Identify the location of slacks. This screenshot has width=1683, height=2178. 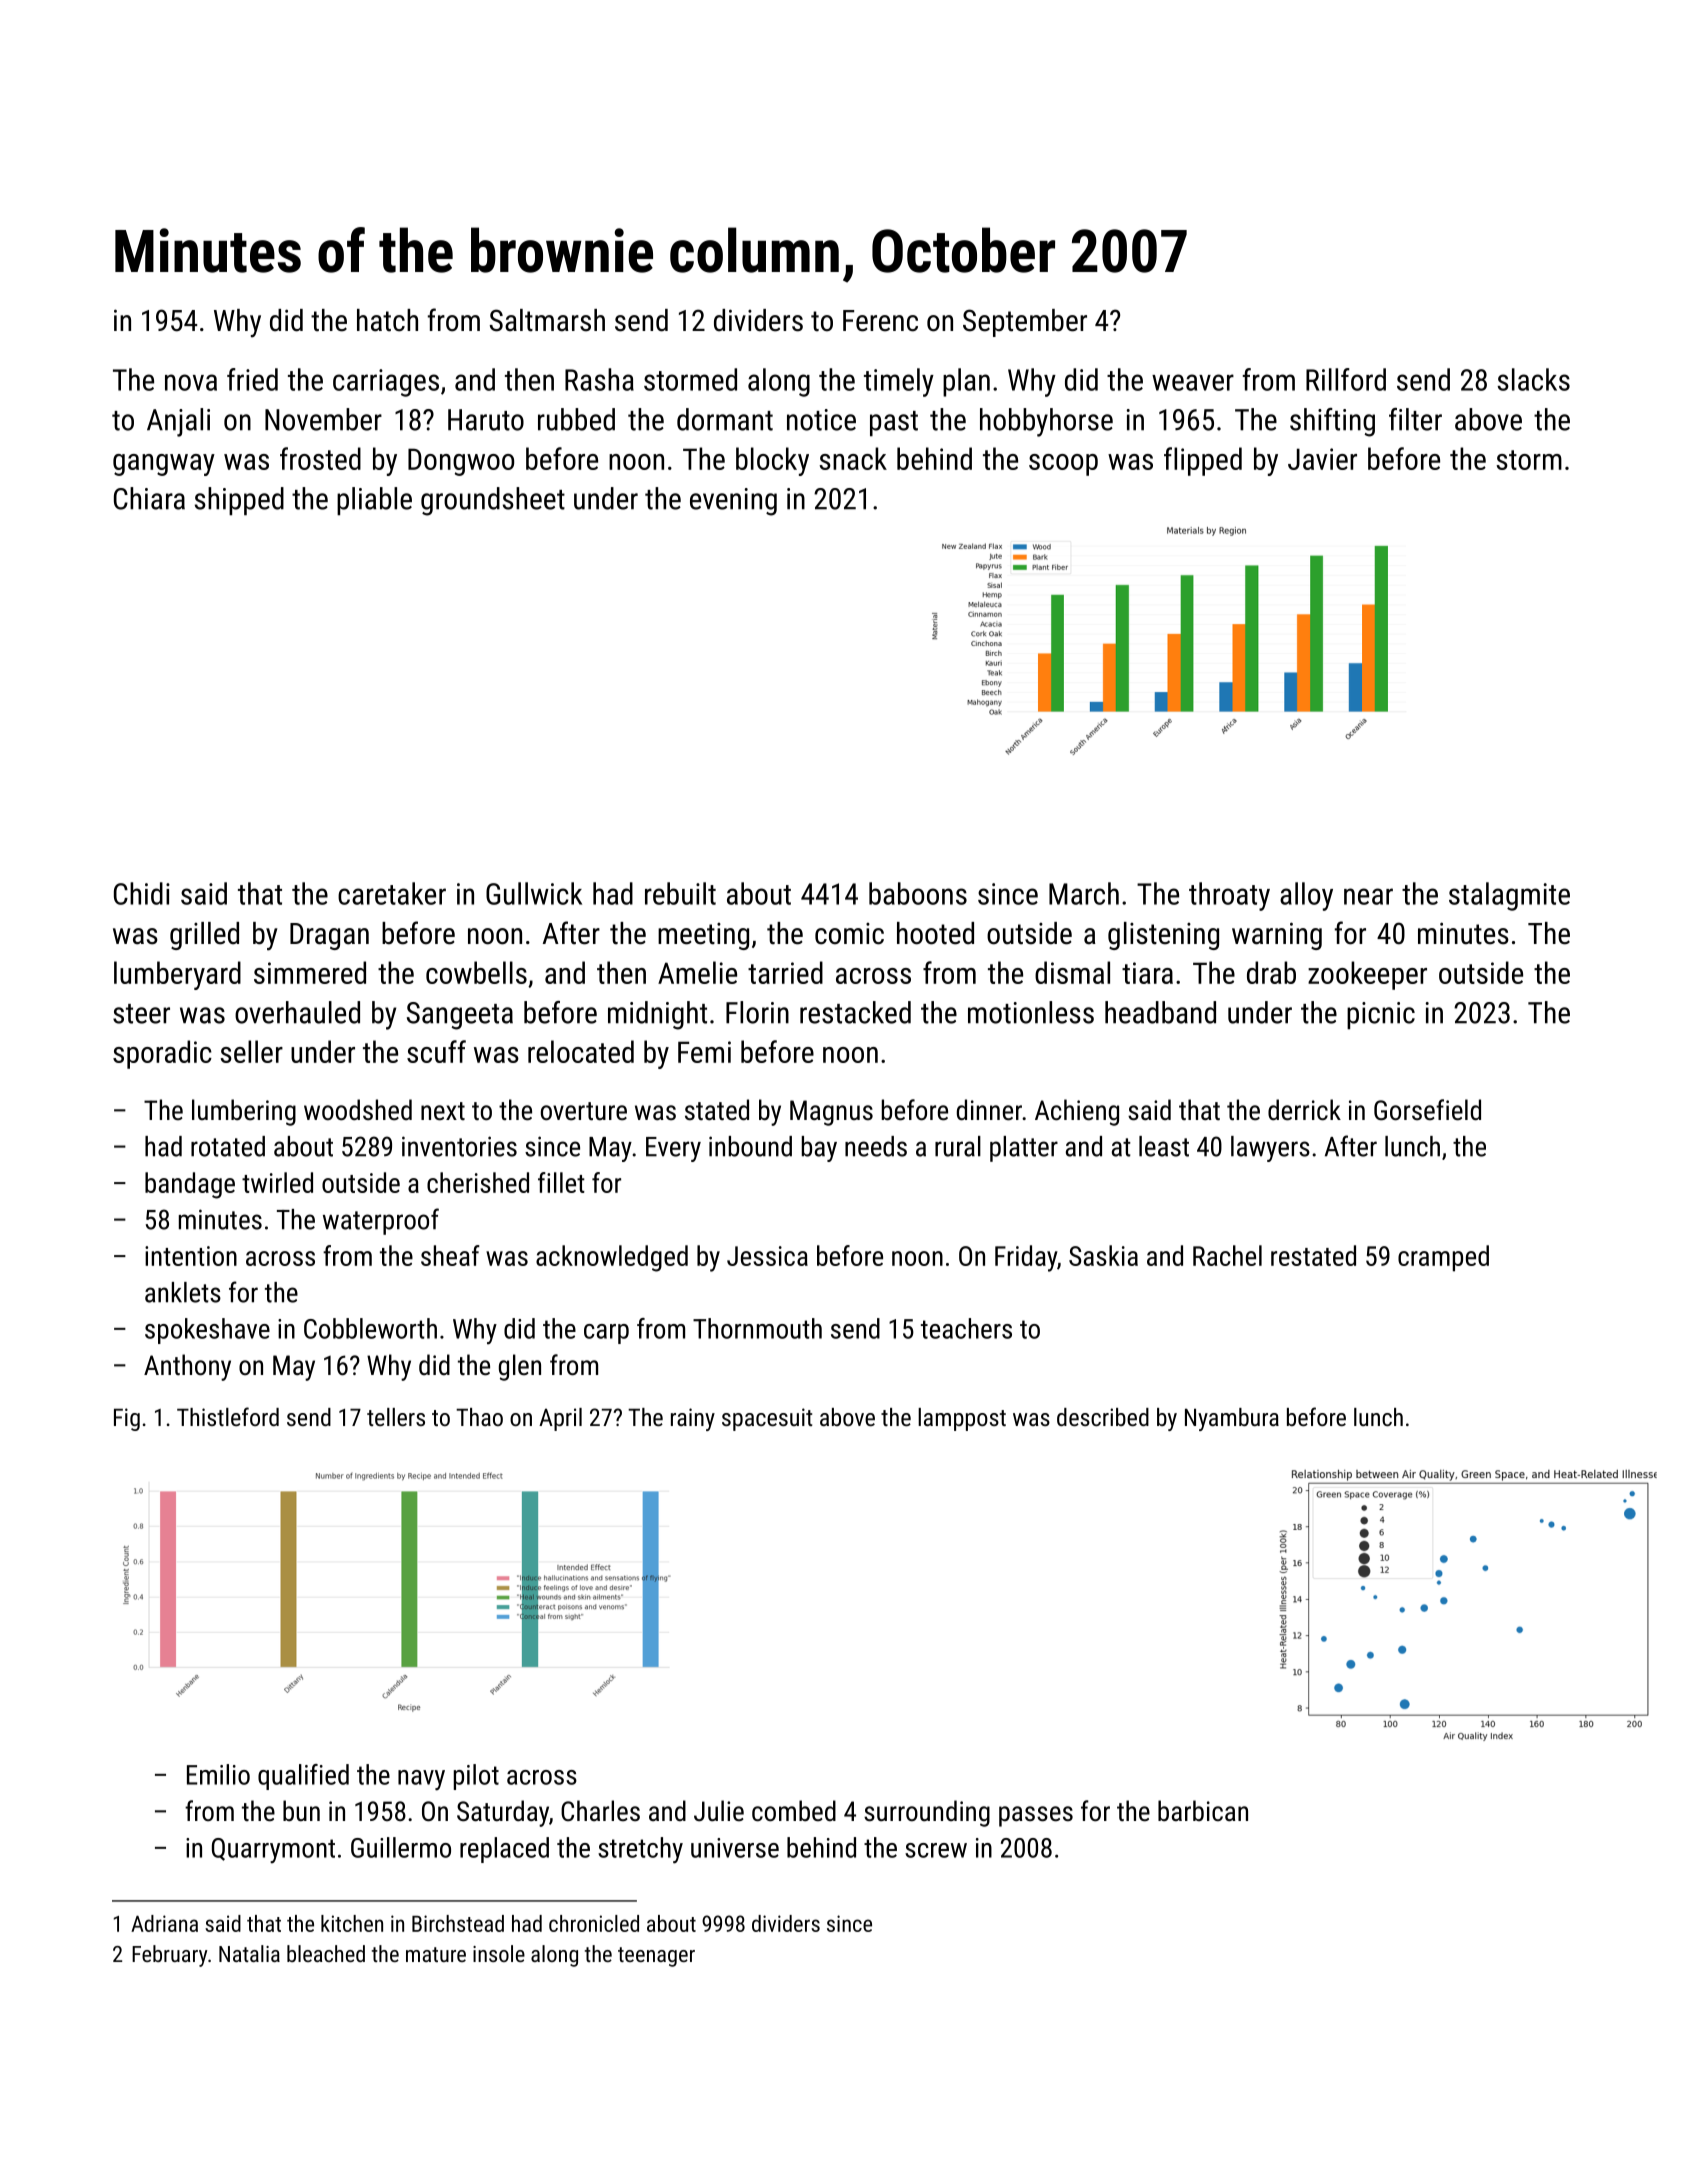
(1533, 379).
